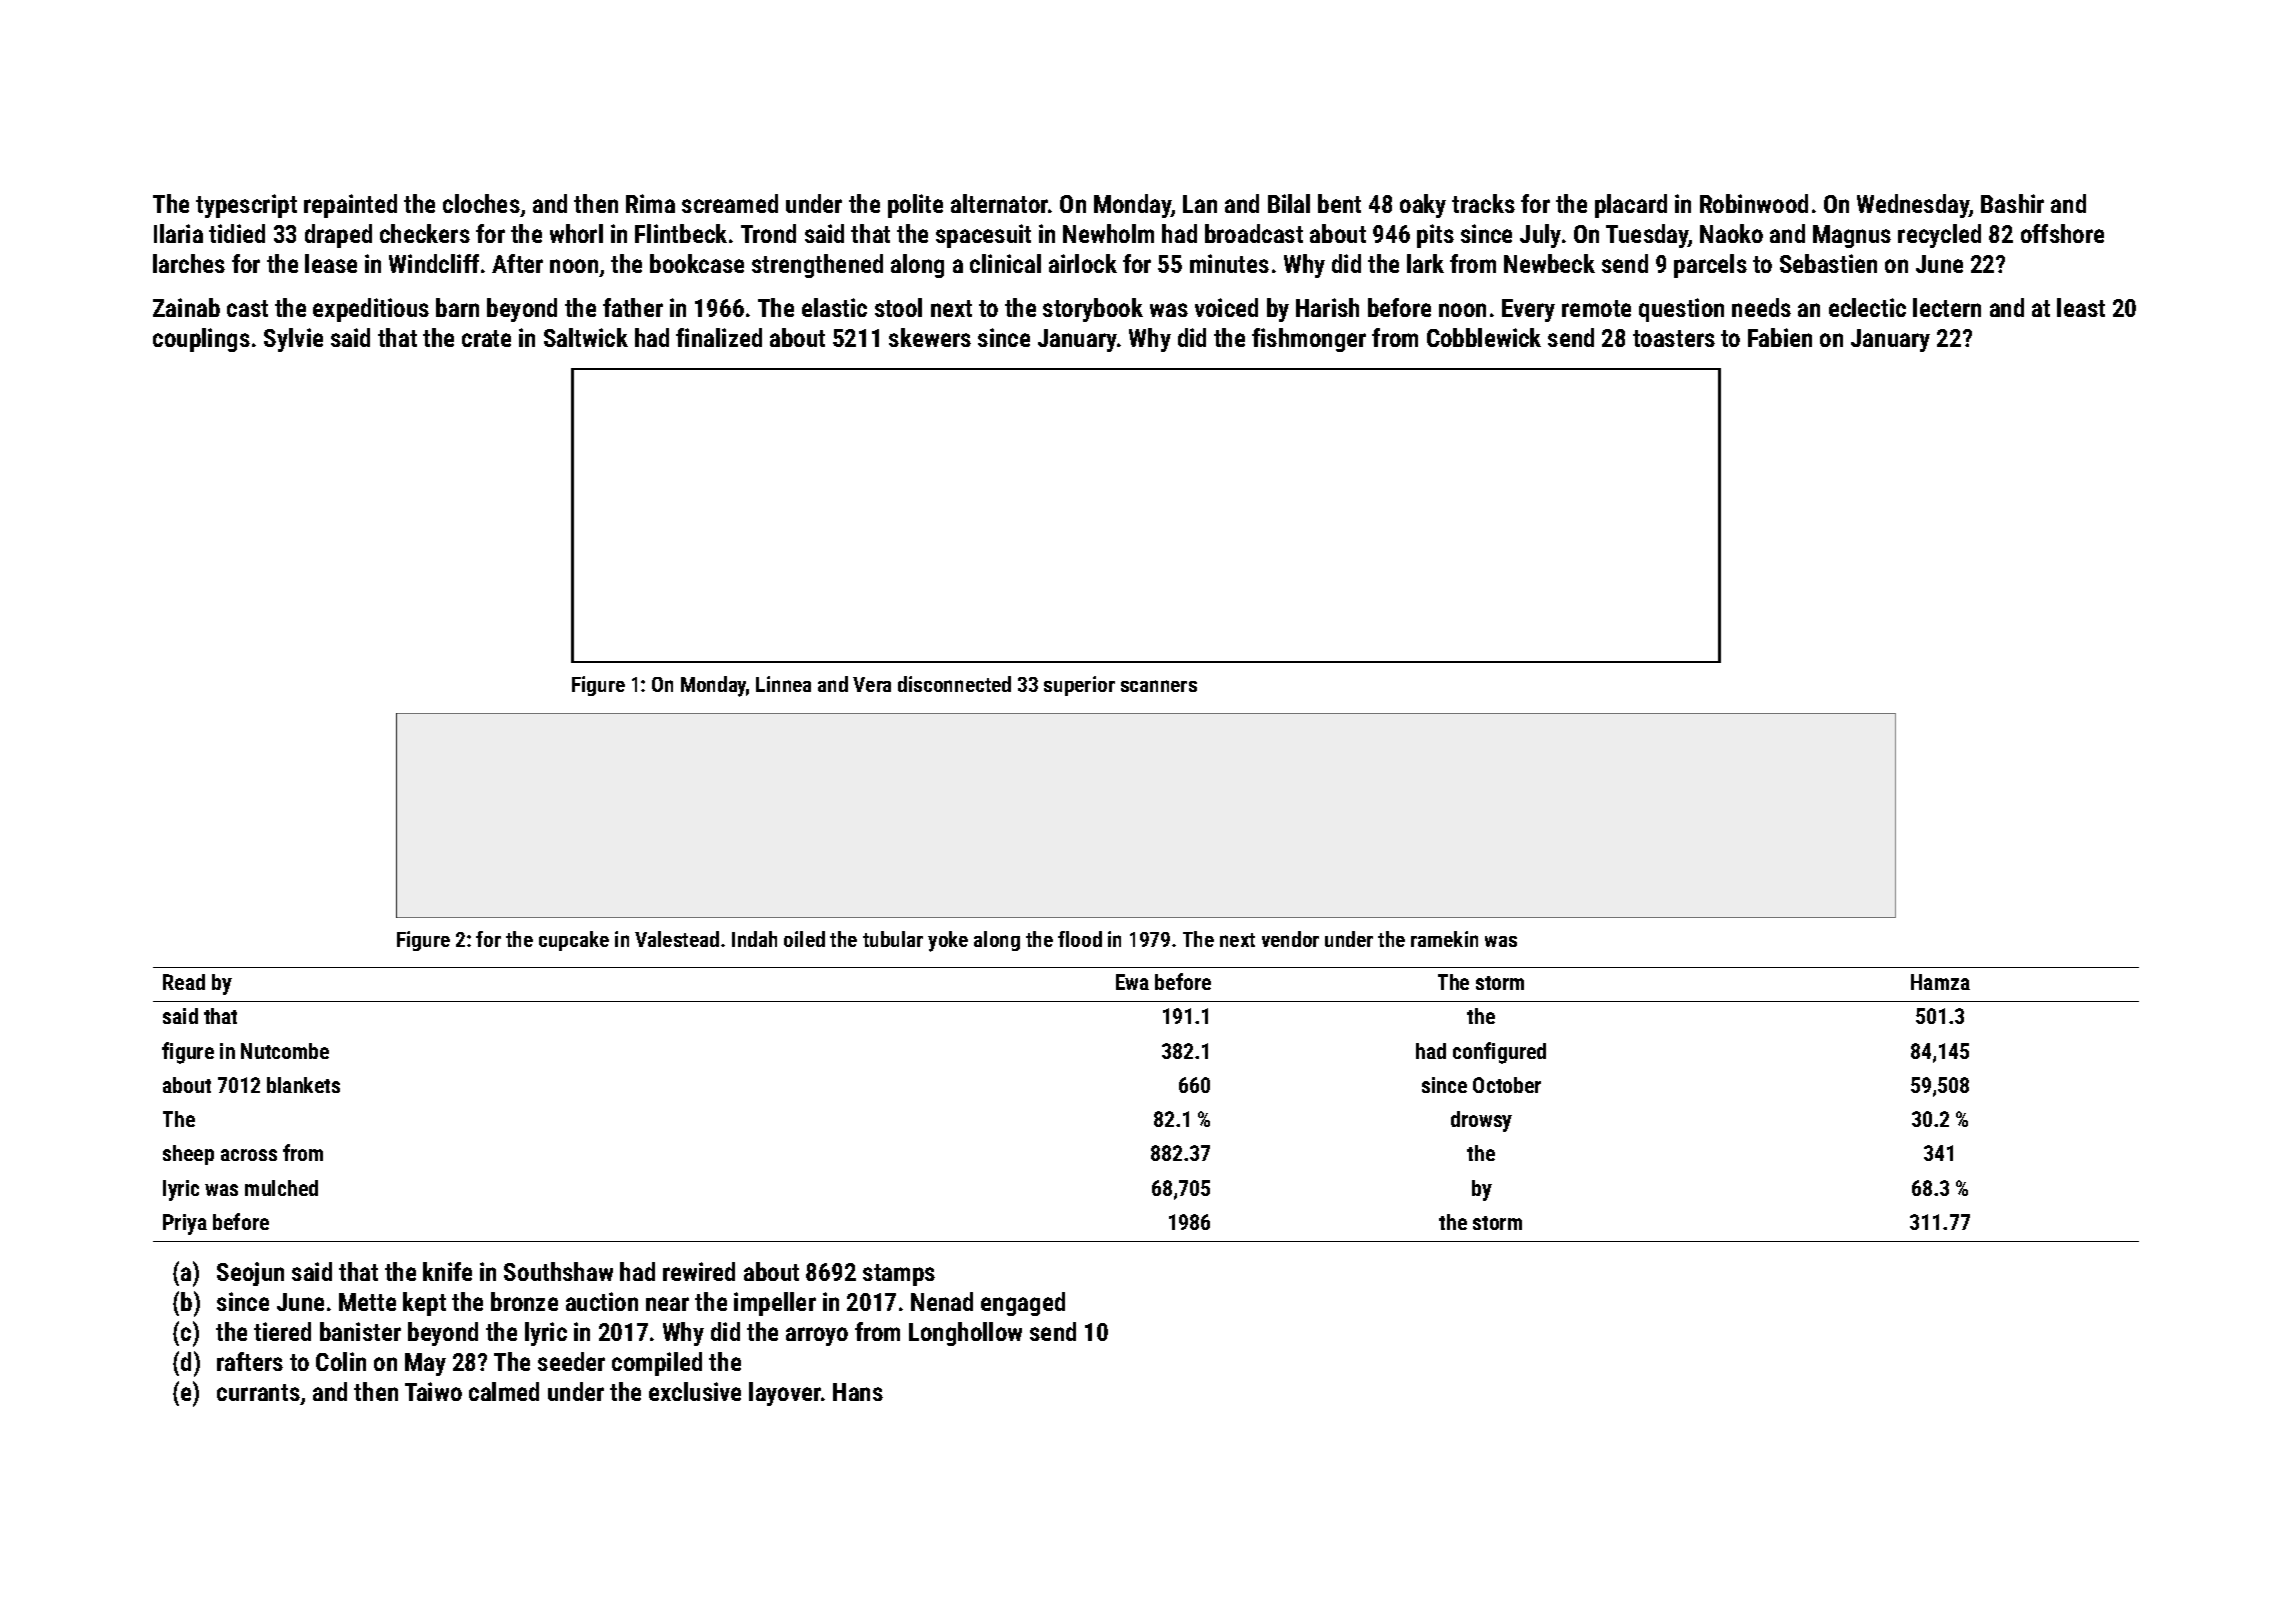 The image size is (2292, 1620). I want to click on scanners, so click(1159, 686).
